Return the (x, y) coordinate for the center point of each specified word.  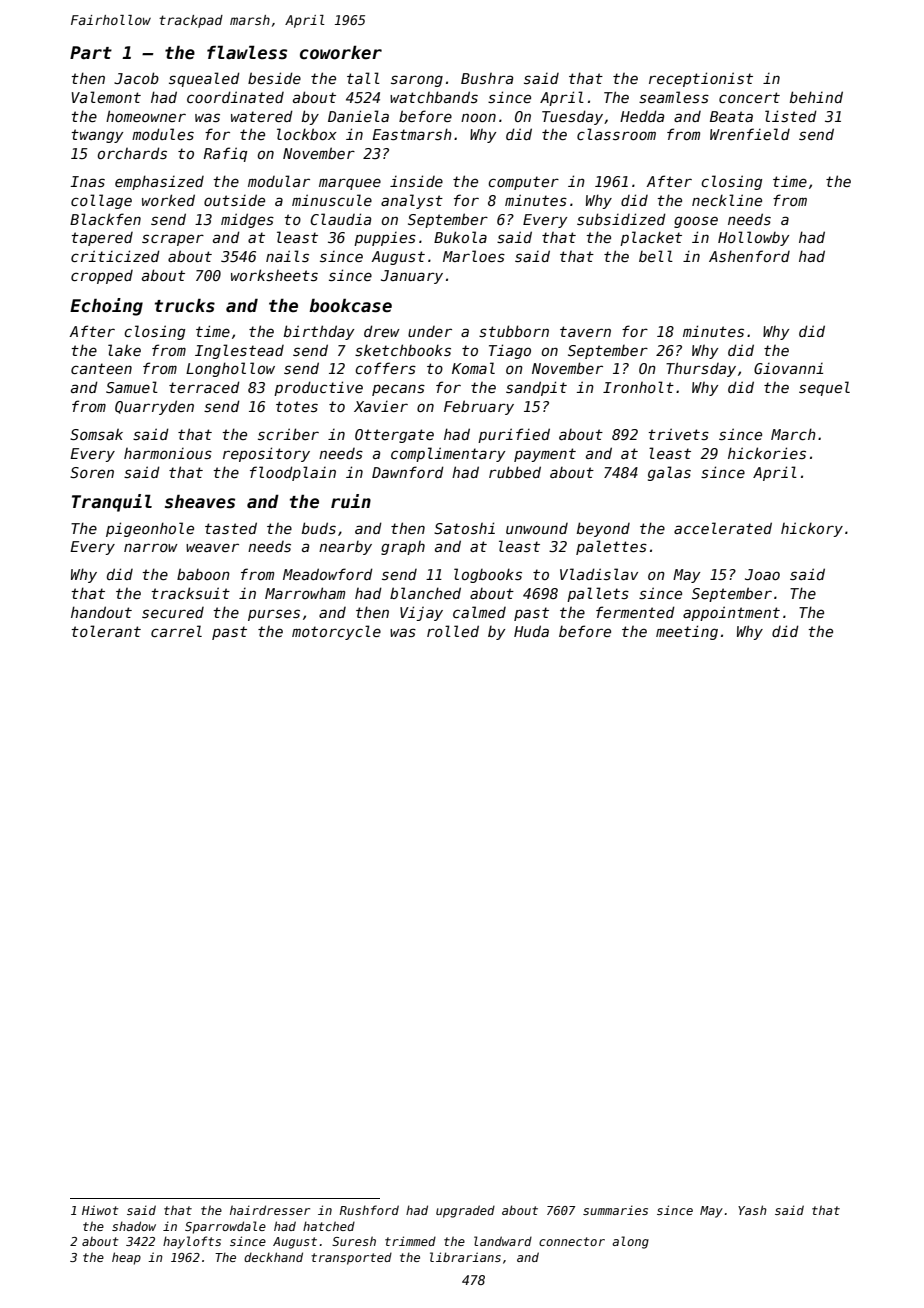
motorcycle (336, 632)
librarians (465, 1257)
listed (791, 116)
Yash (752, 1210)
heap (126, 1258)
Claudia (340, 219)
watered (262, 116)
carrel (176, 631)
